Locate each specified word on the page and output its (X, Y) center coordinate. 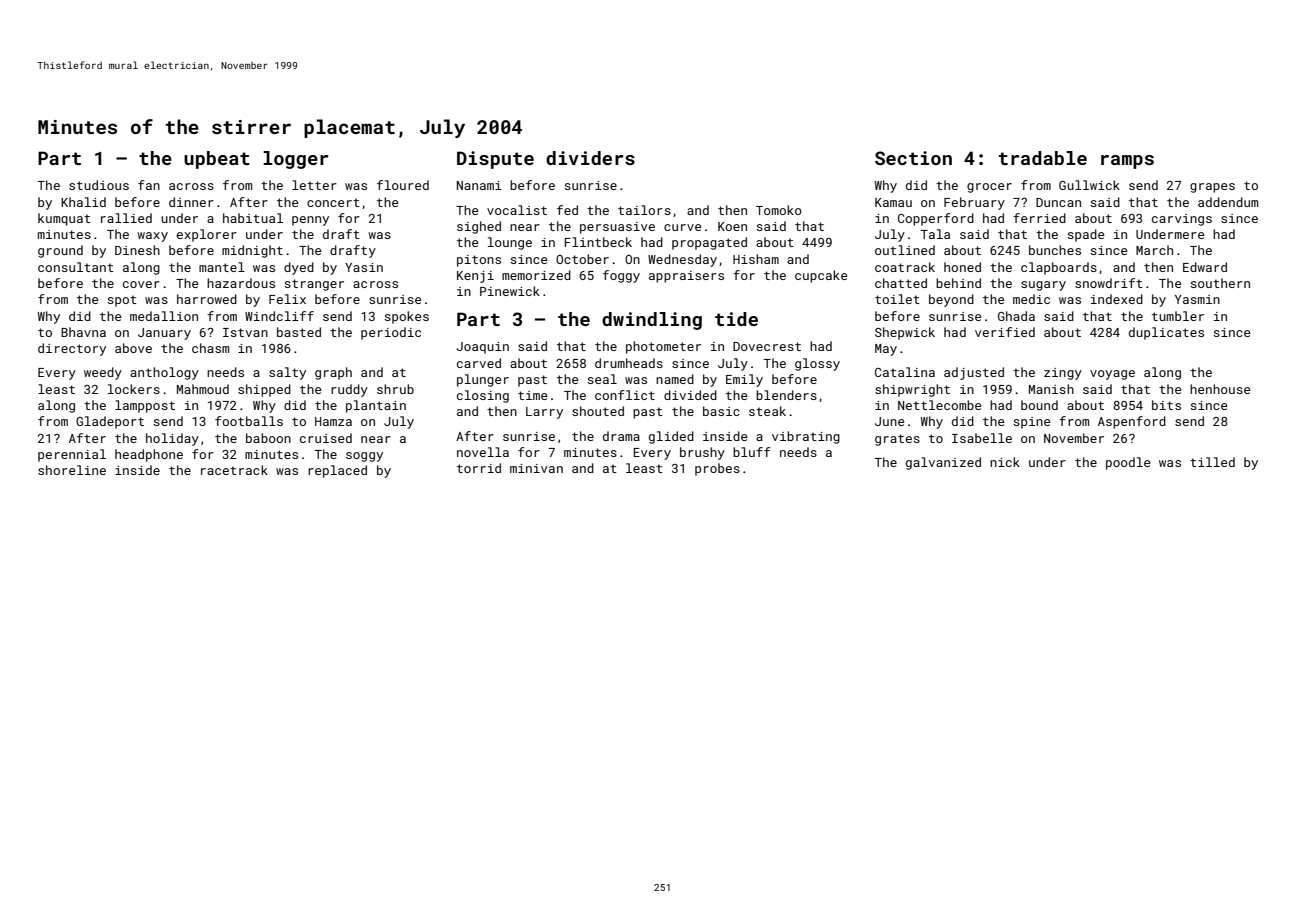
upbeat (217, 160)
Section (913, 158)
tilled (1212, 462)
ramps (1127, 162)
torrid (479, 468)
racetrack (234, 470)
